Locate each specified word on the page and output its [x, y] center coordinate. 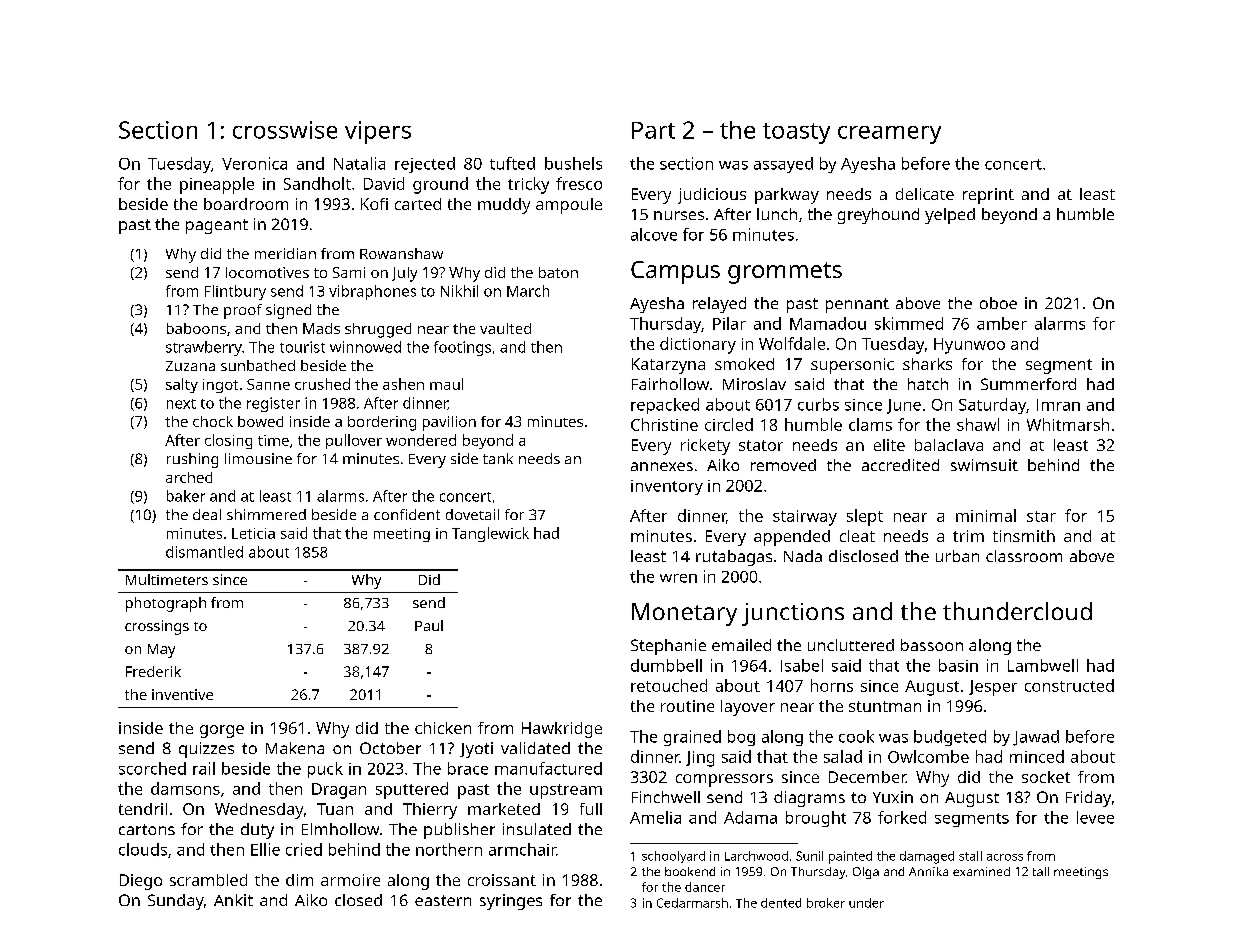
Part [653, 130]
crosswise [285, 130]
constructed [1069, 685]
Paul [429, 625]
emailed [741, 645]
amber [1002, 323]
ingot [220, 386]
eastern [443, 900]
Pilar [729, 323]
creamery [889, 135]
